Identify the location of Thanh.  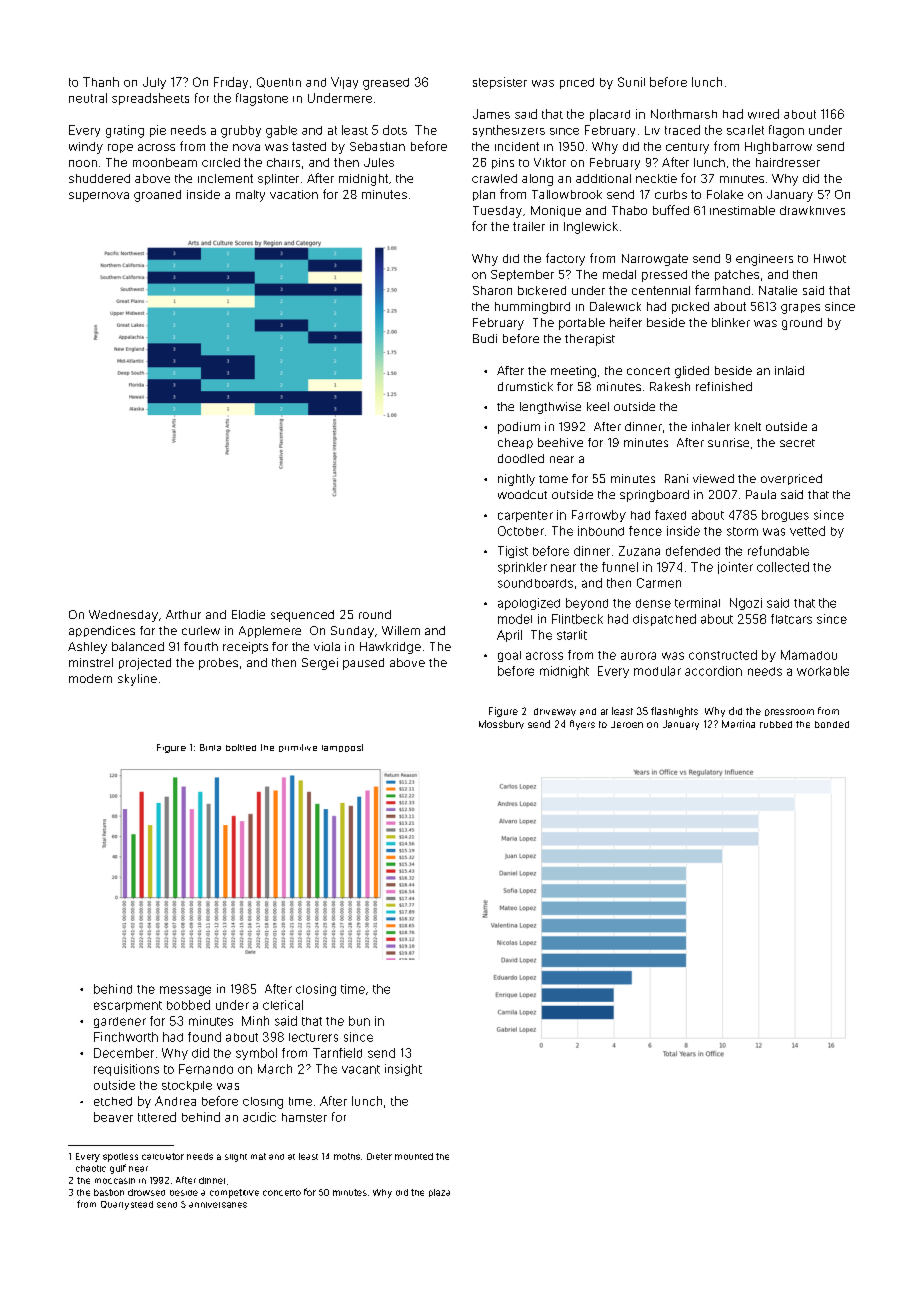
(101, 82).
